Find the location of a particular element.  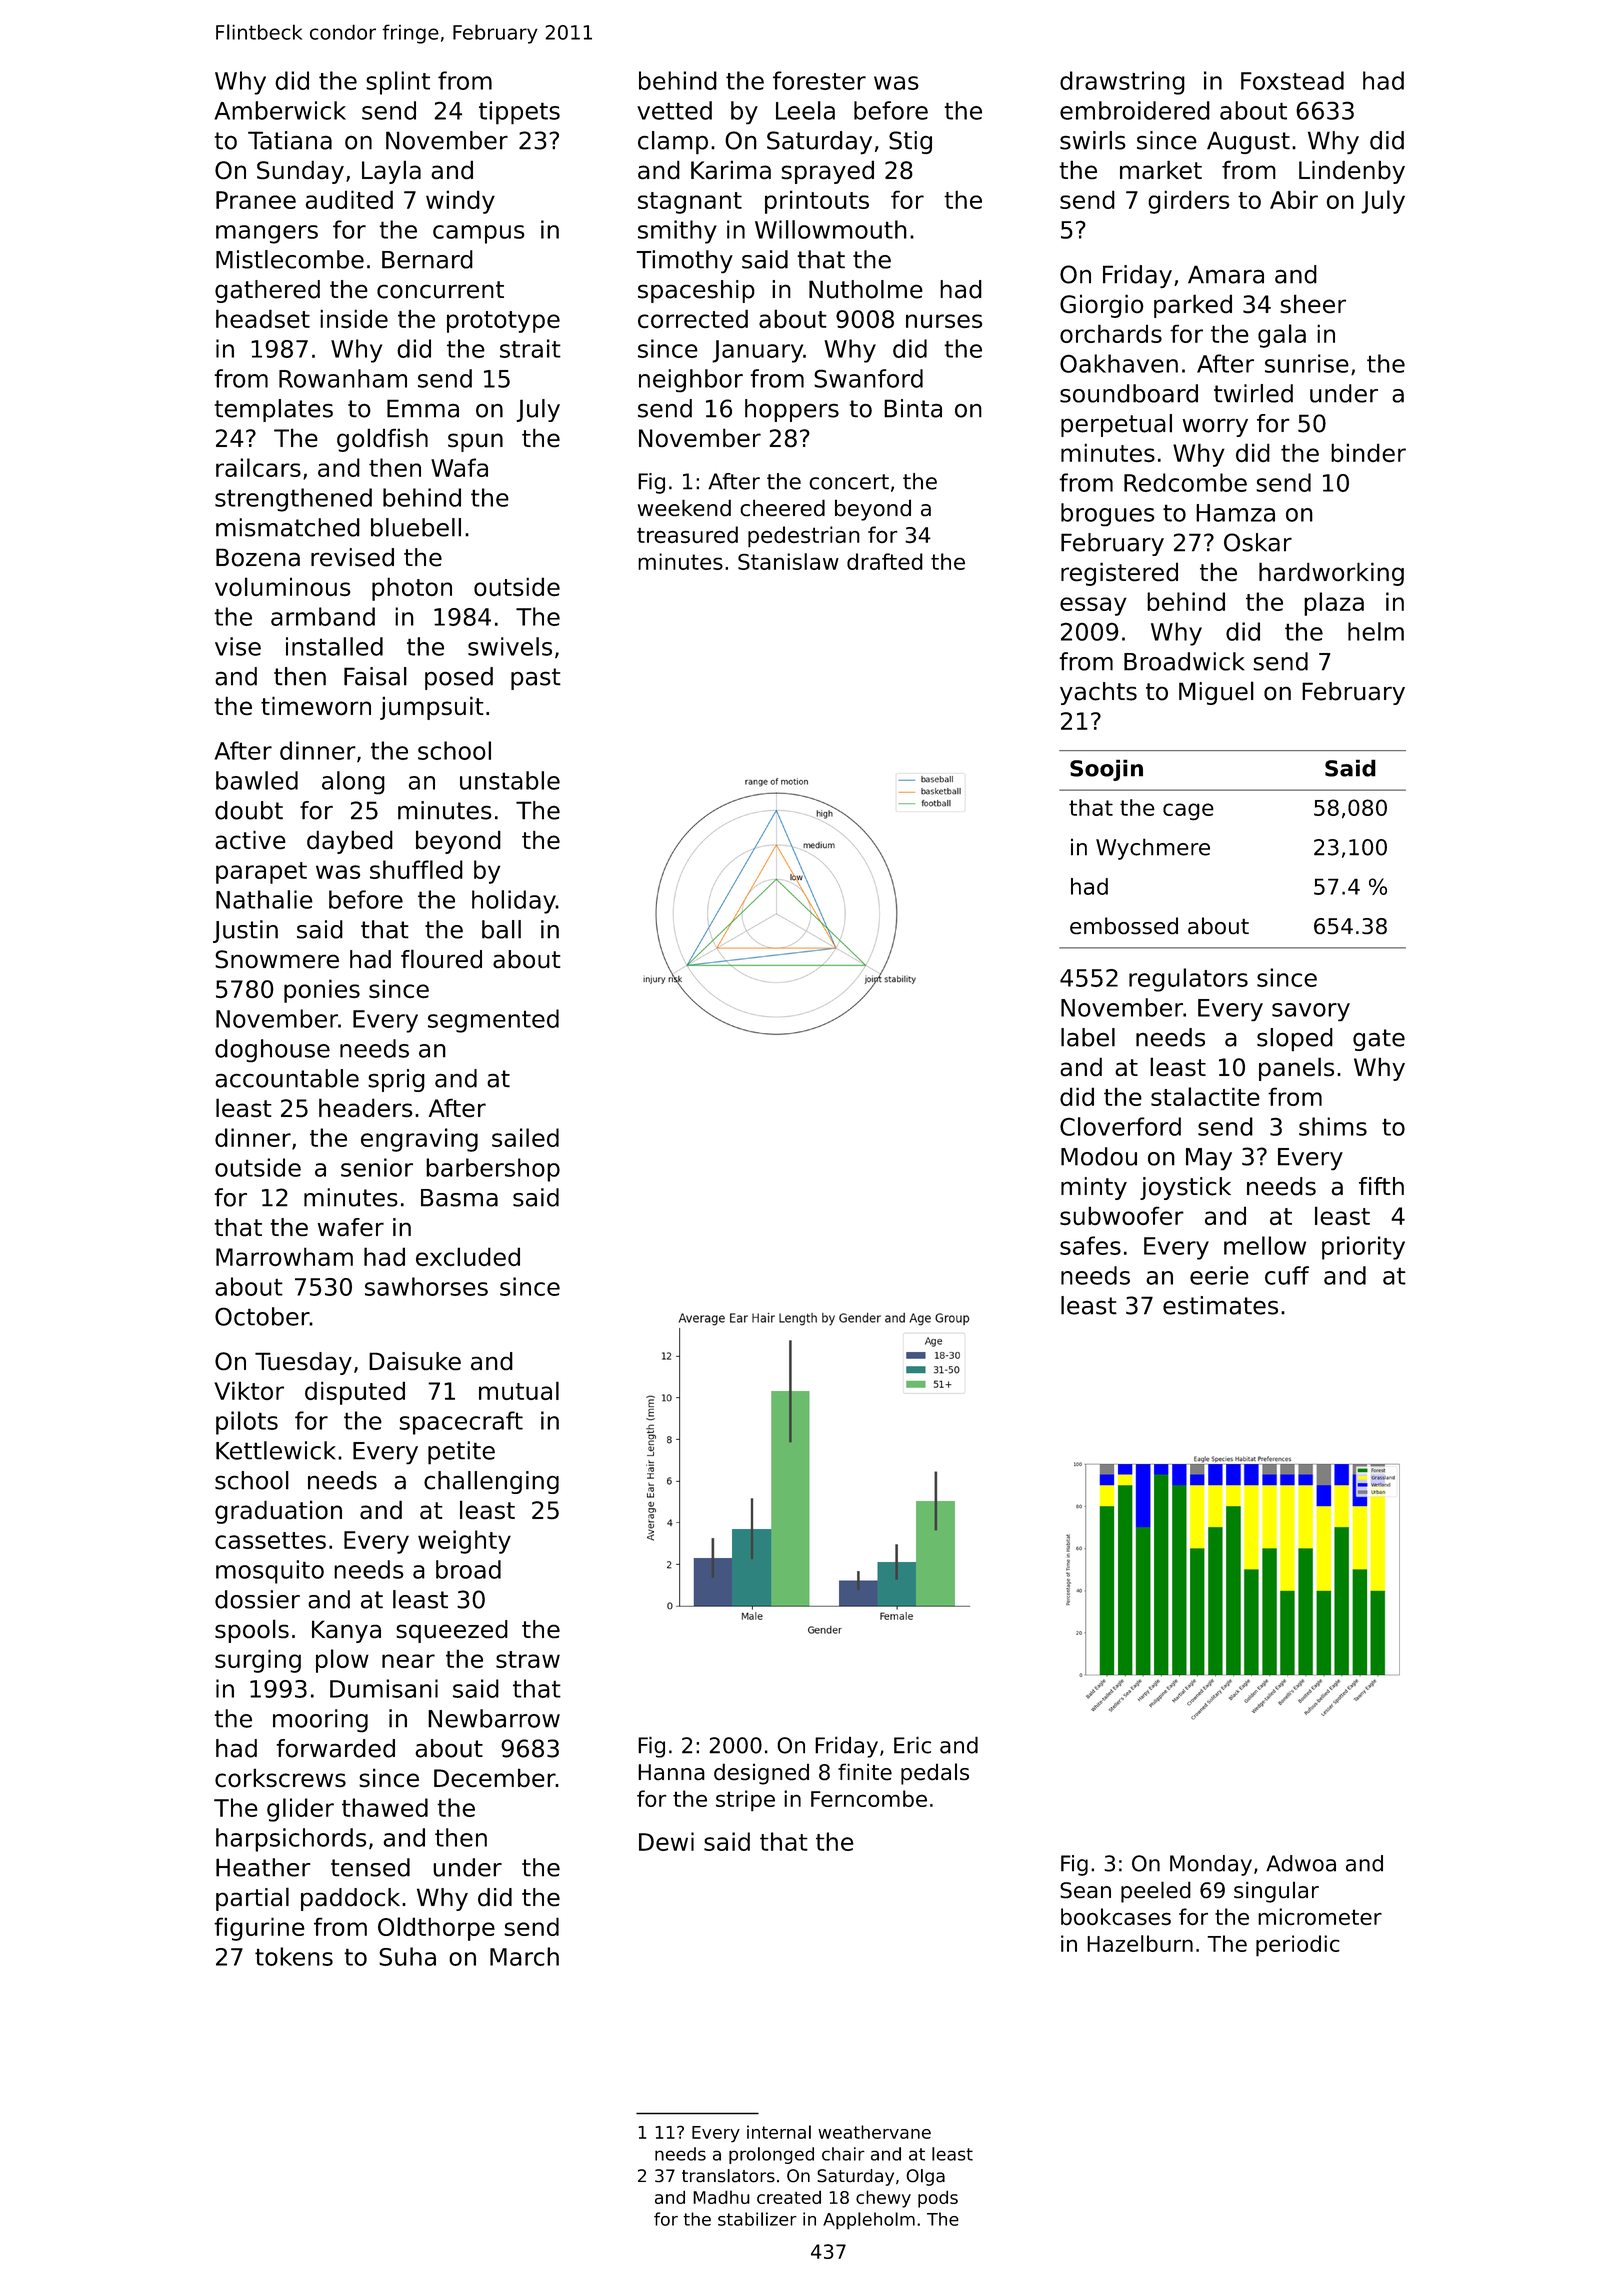

savory is located at coordinates (1311, 1012).
